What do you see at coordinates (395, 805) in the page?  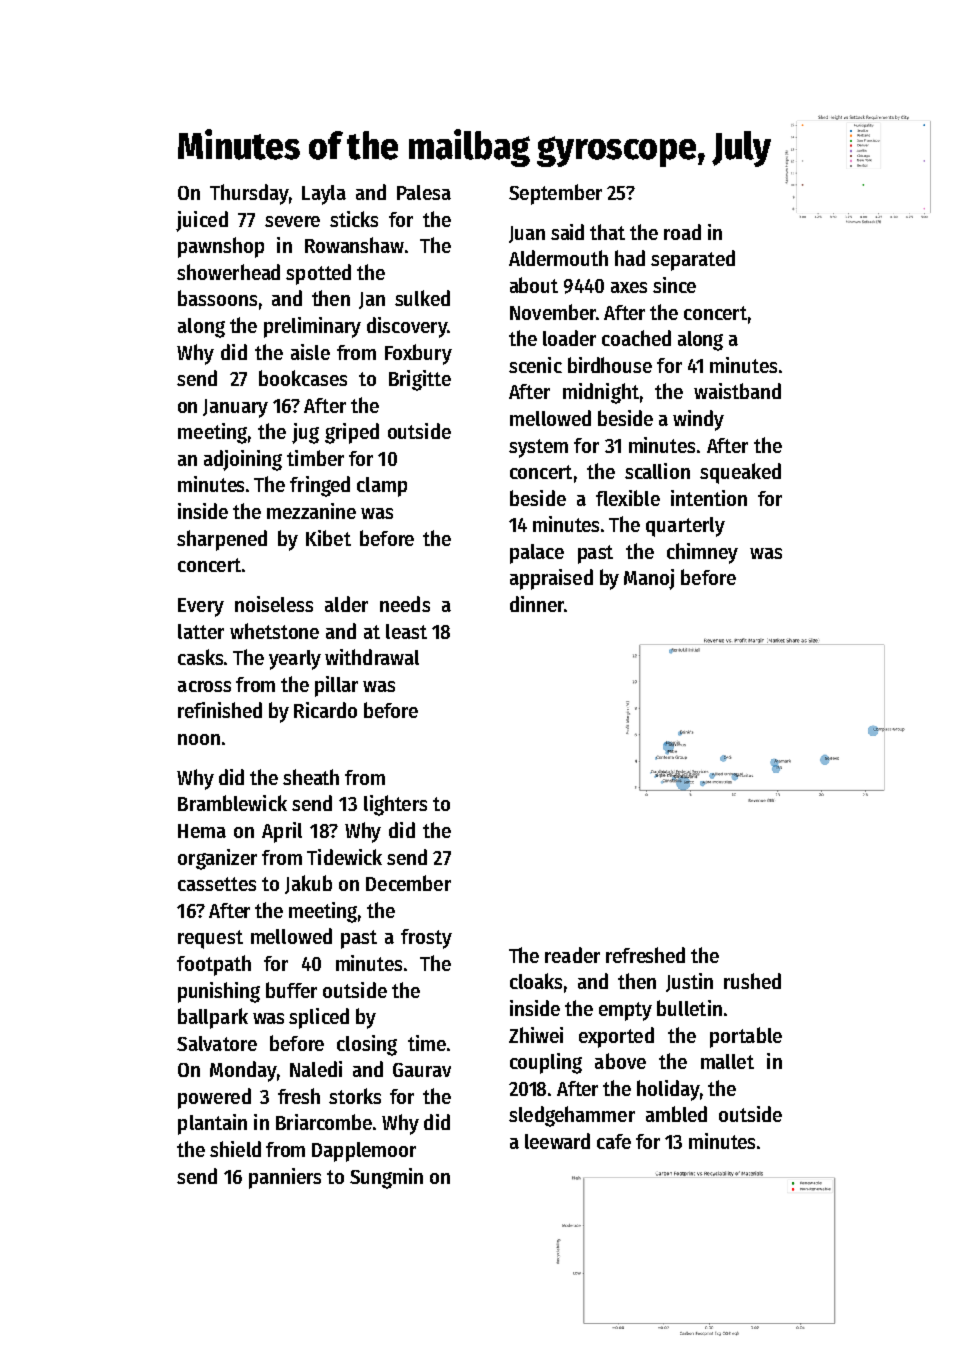 I see `lighters` at bounding box center [395, 805].
